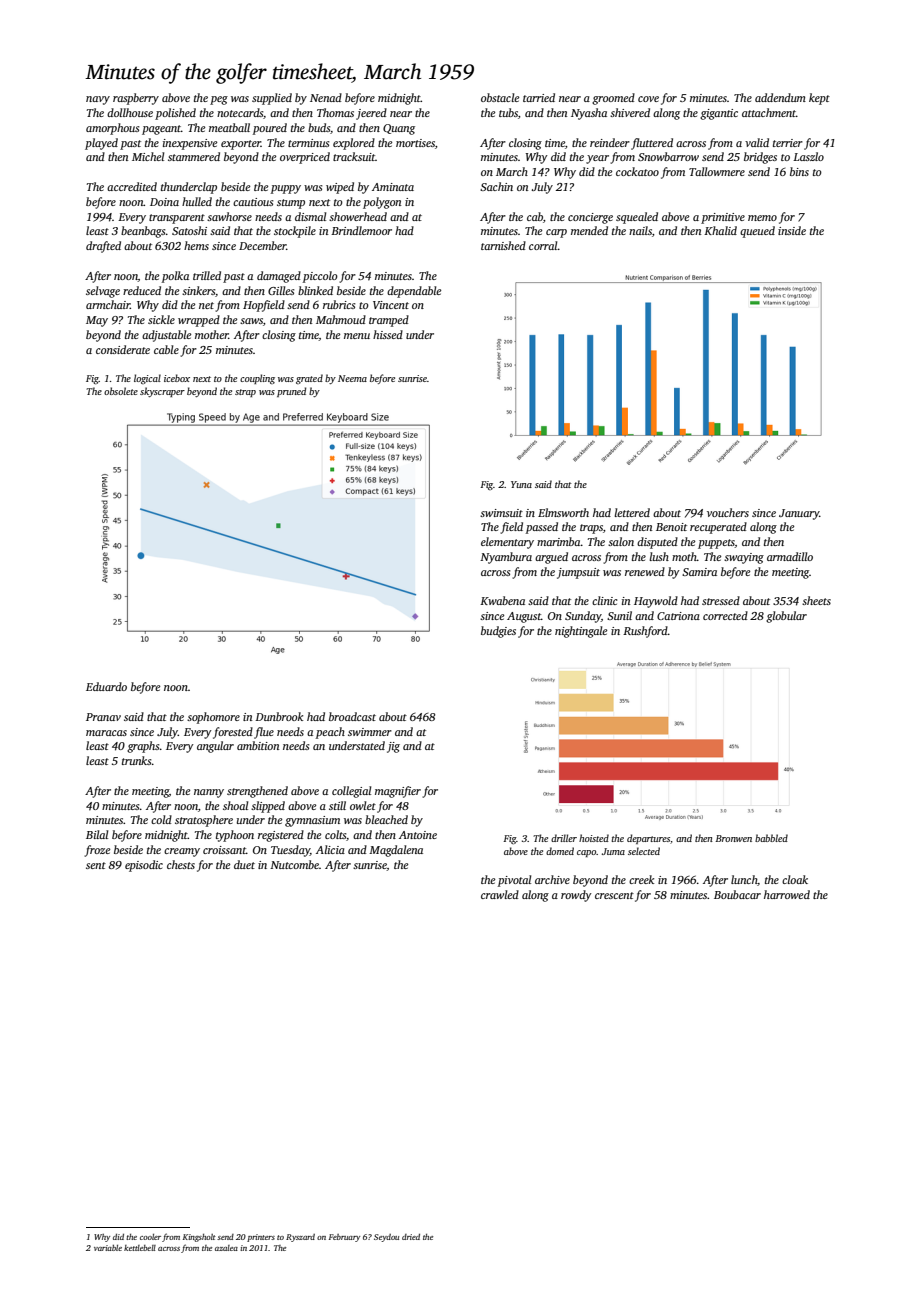  What do you see at coordinates (261, 1238) in the screenshot?
I see `printers` at bounding box center [261, 1238].
